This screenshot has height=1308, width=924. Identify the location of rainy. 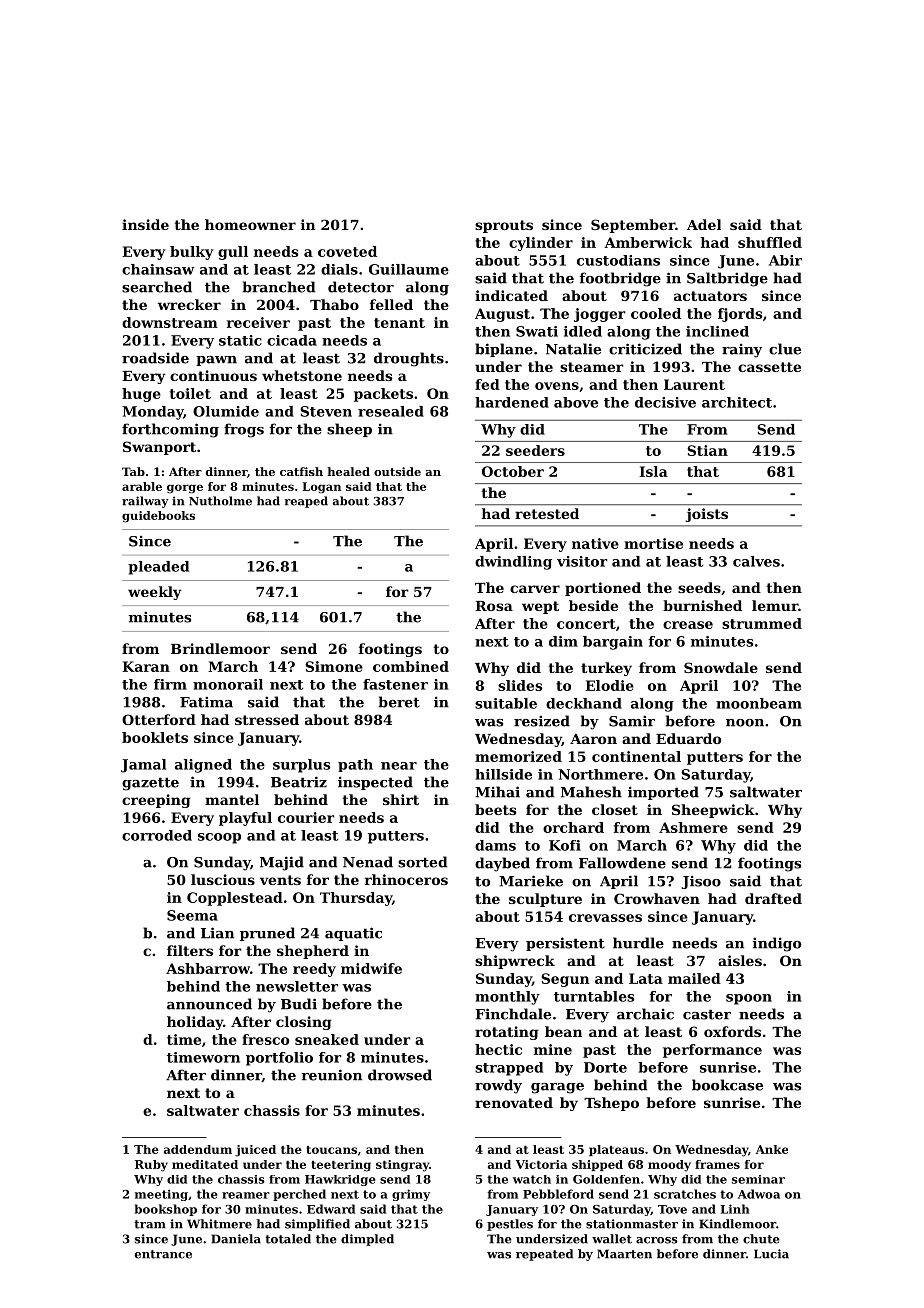
(742, 350).
